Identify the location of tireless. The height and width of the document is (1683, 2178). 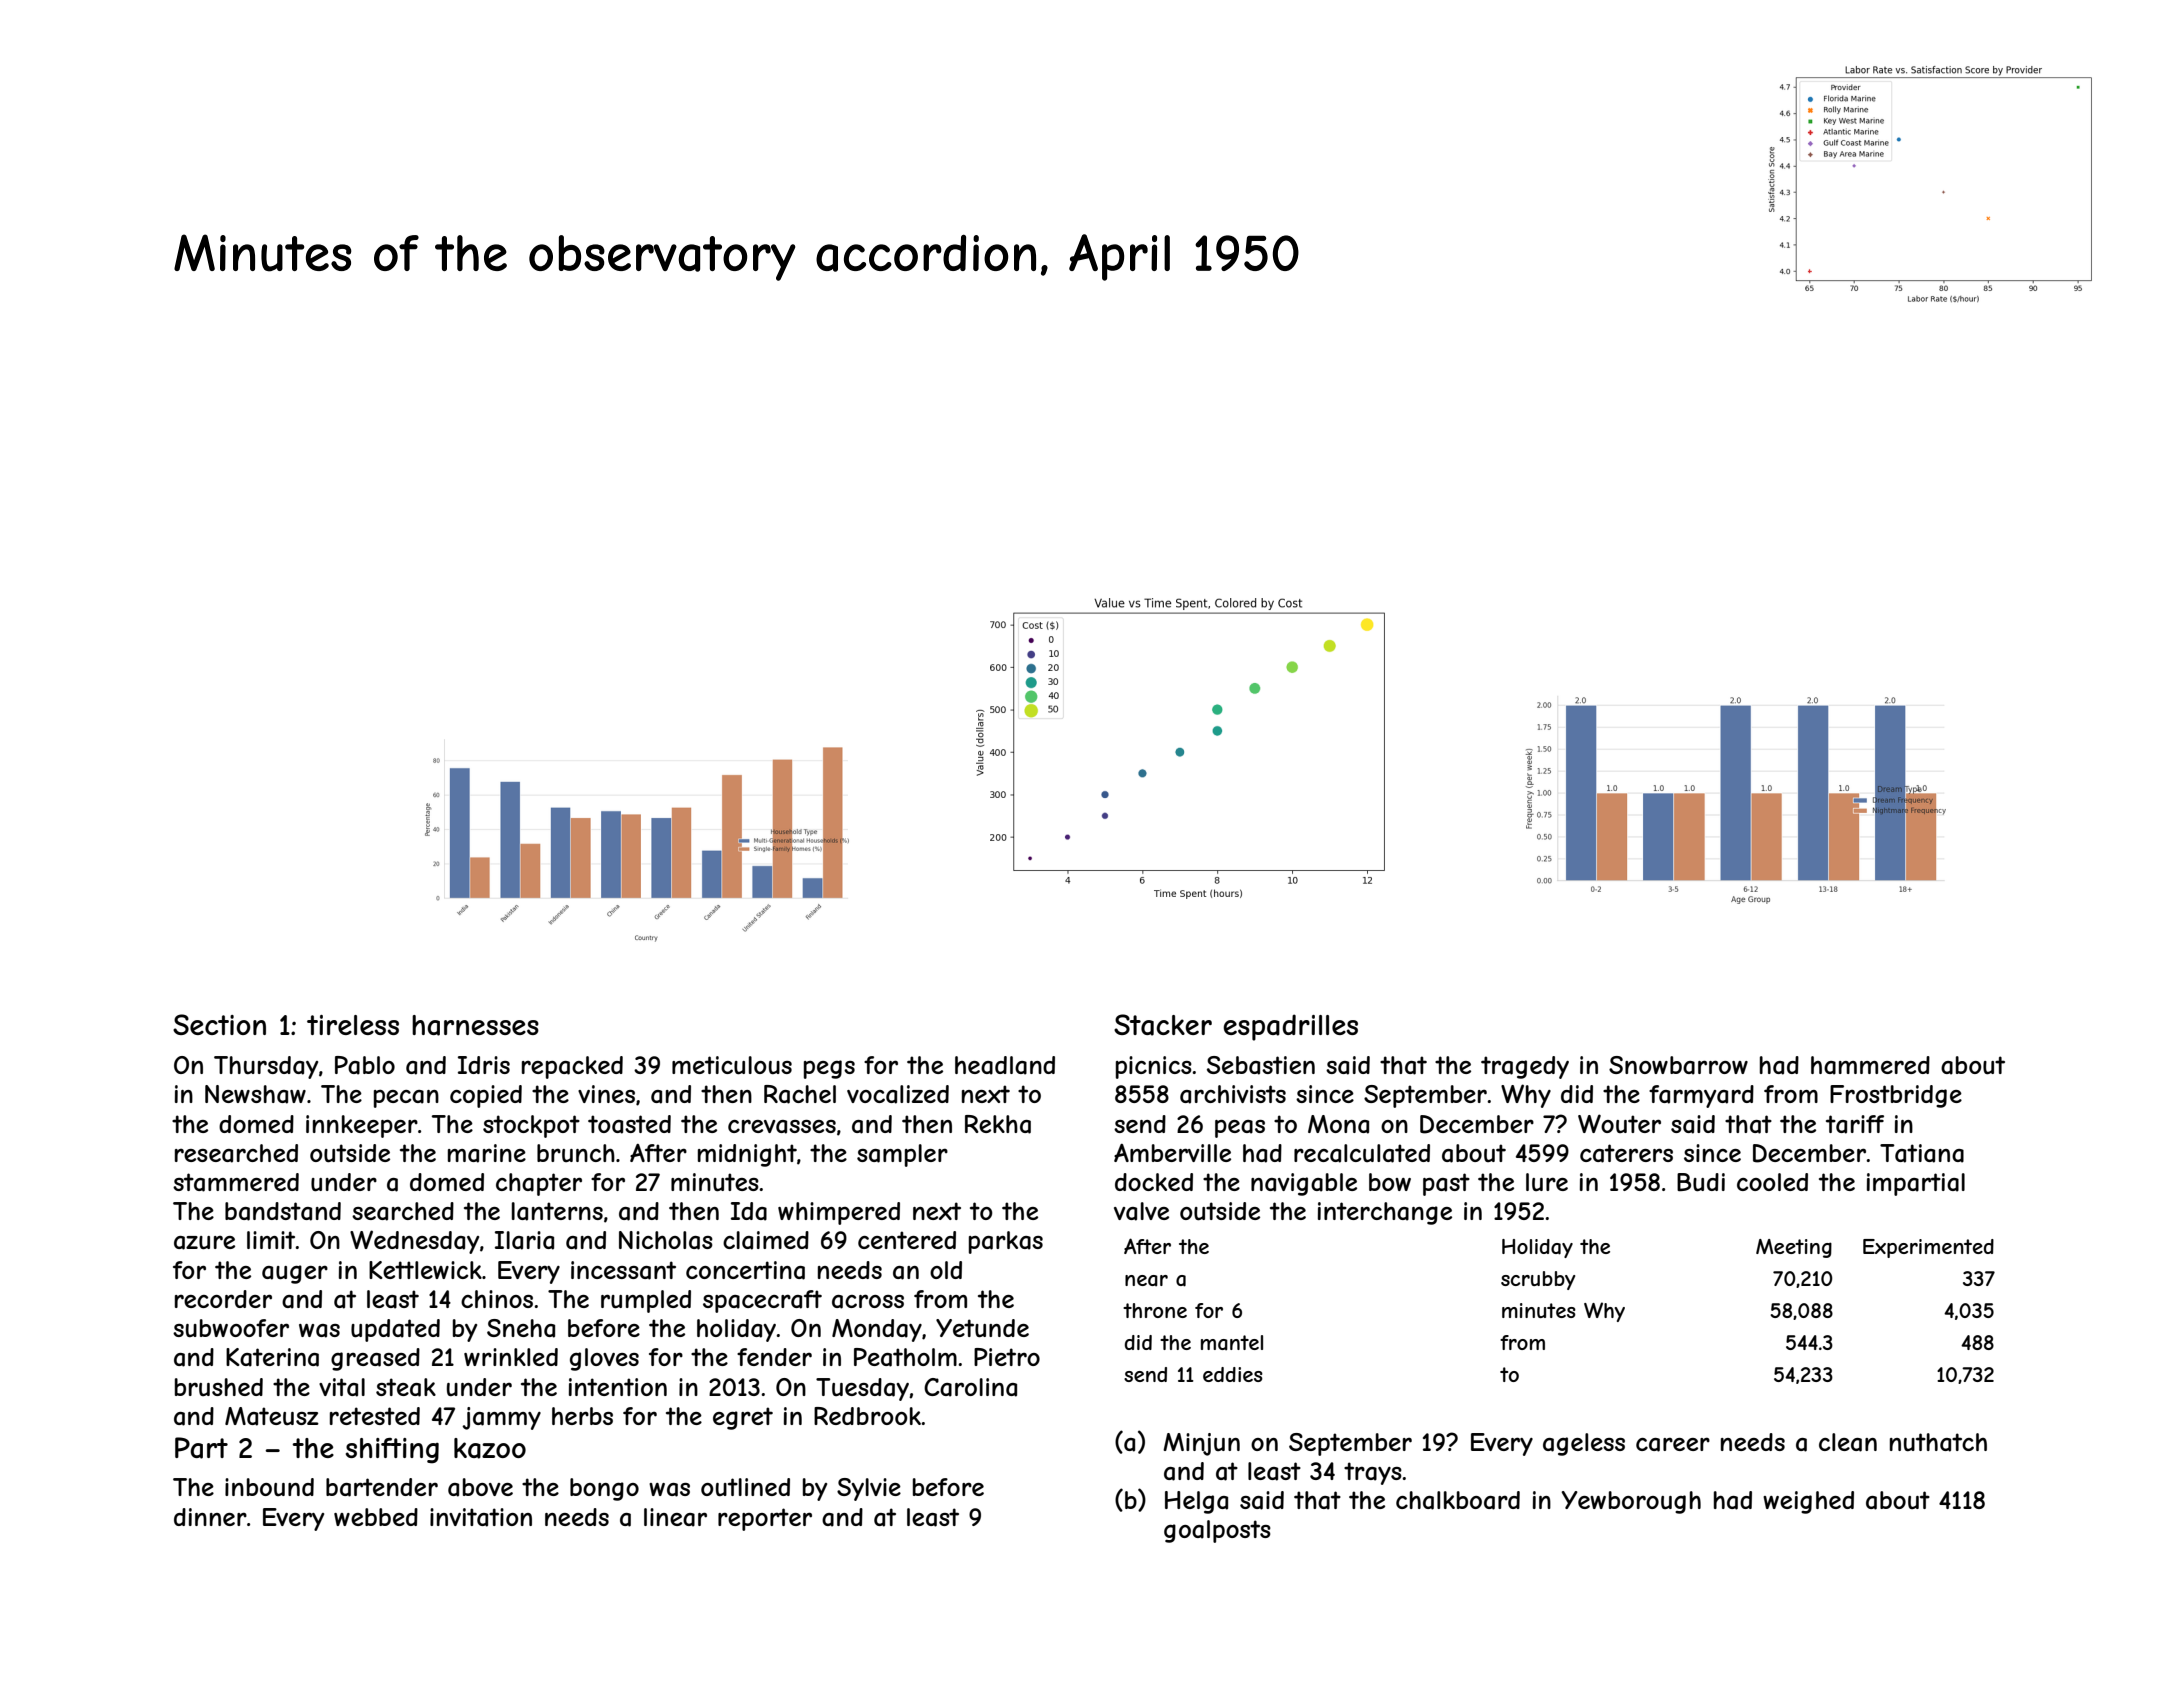
(353, 1025).
